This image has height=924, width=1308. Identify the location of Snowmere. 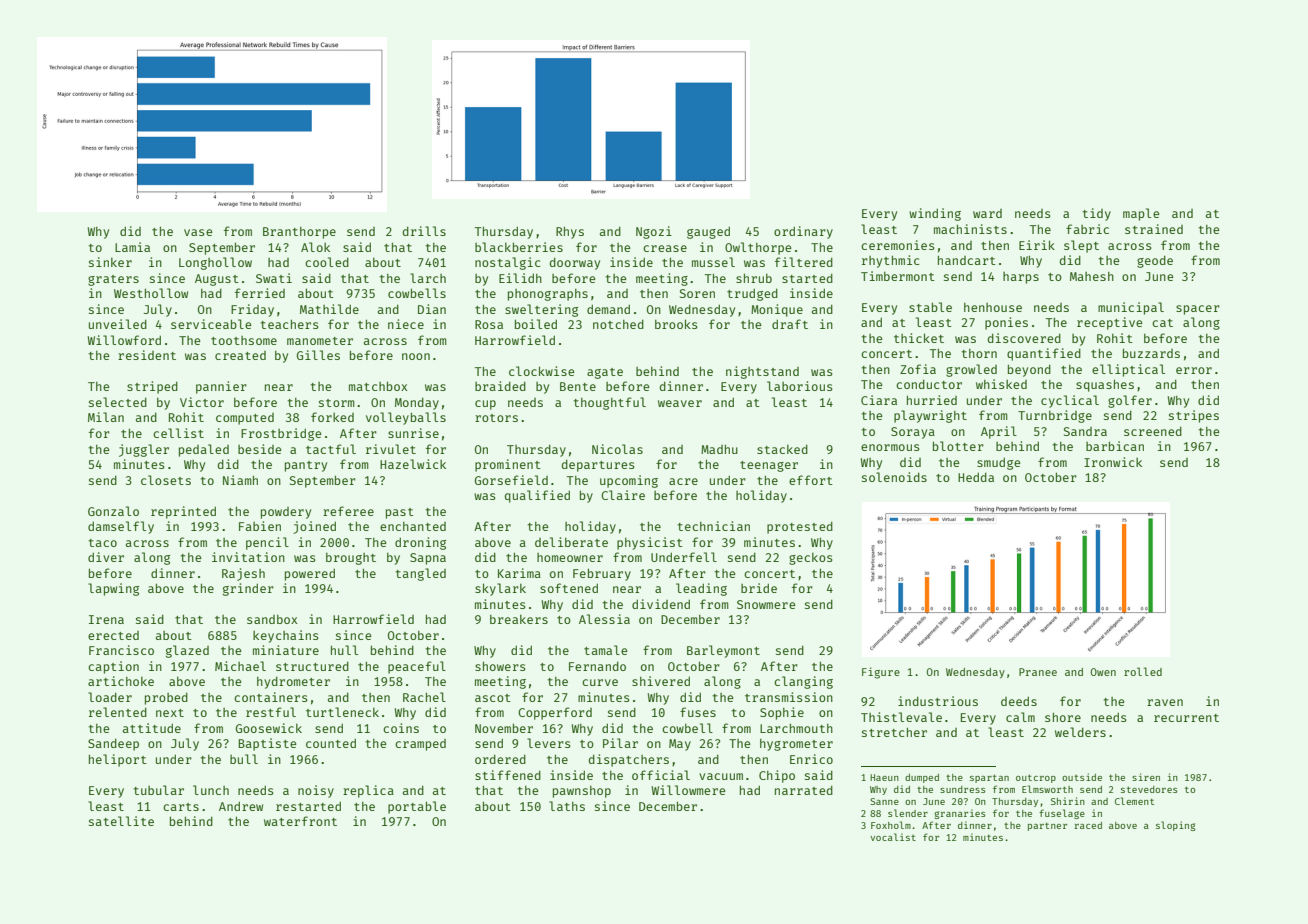
(766, 604).
